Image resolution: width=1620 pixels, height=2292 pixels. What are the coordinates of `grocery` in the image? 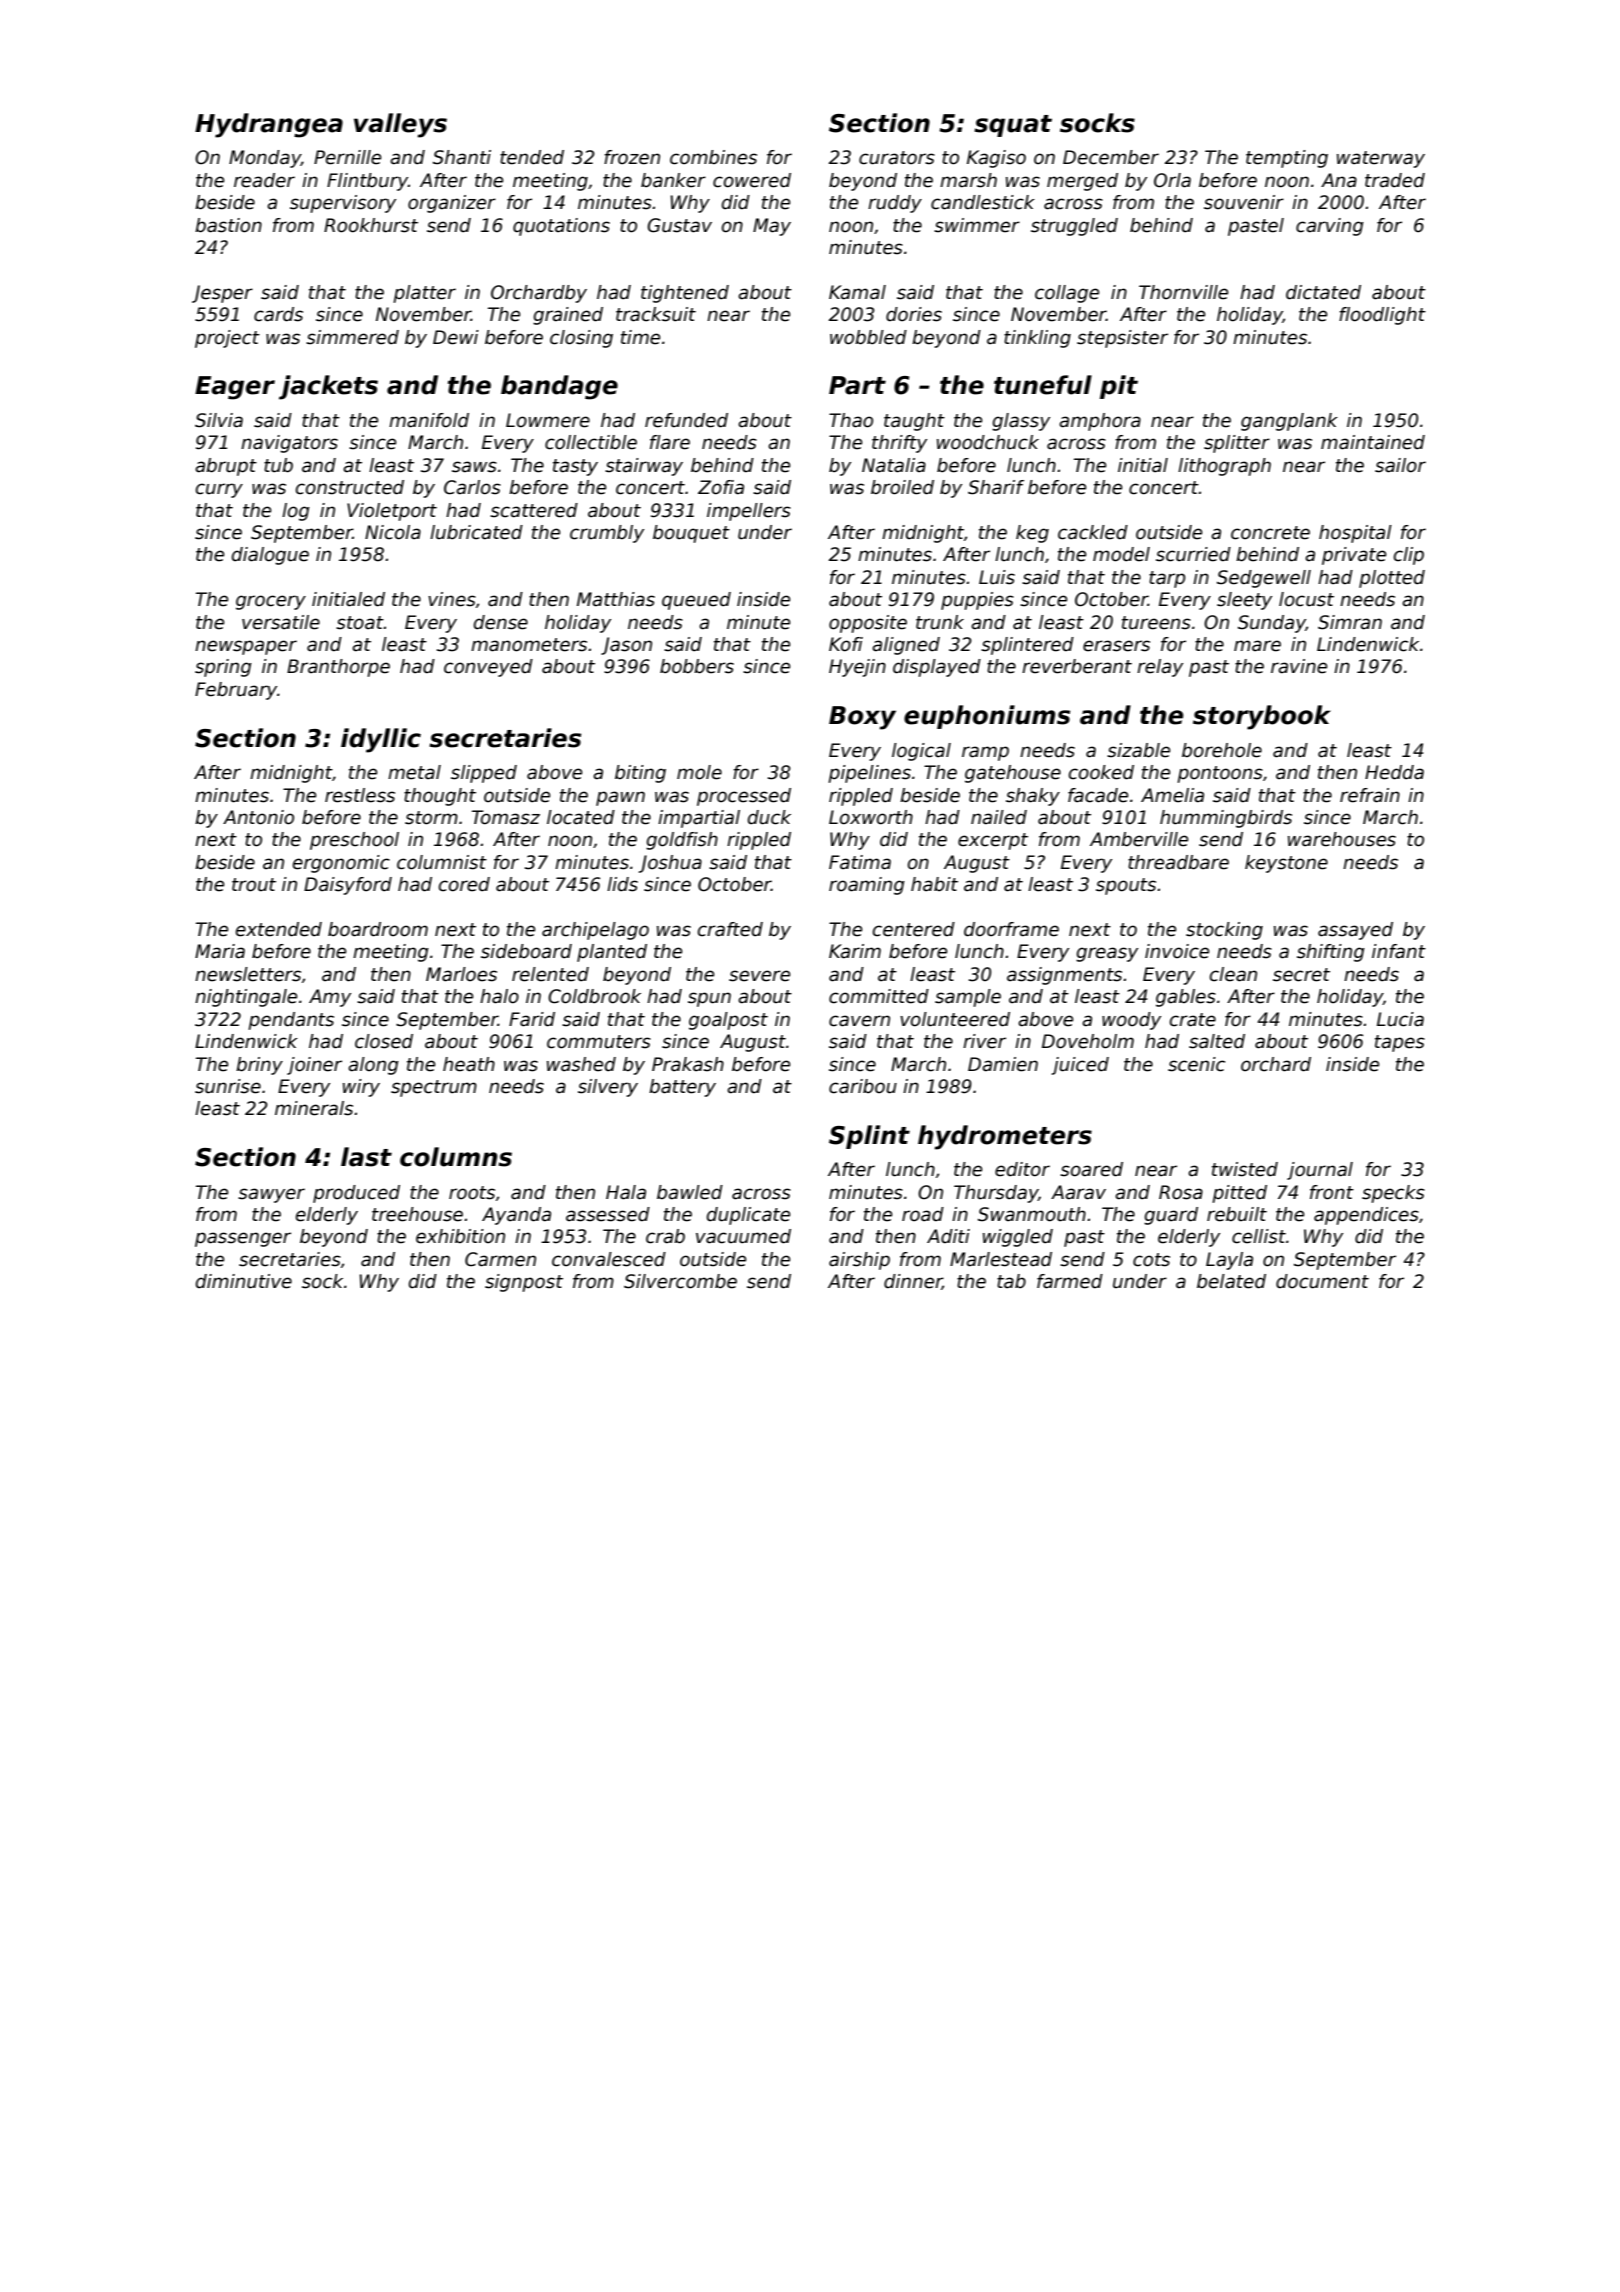 It's located at (271, 602).
